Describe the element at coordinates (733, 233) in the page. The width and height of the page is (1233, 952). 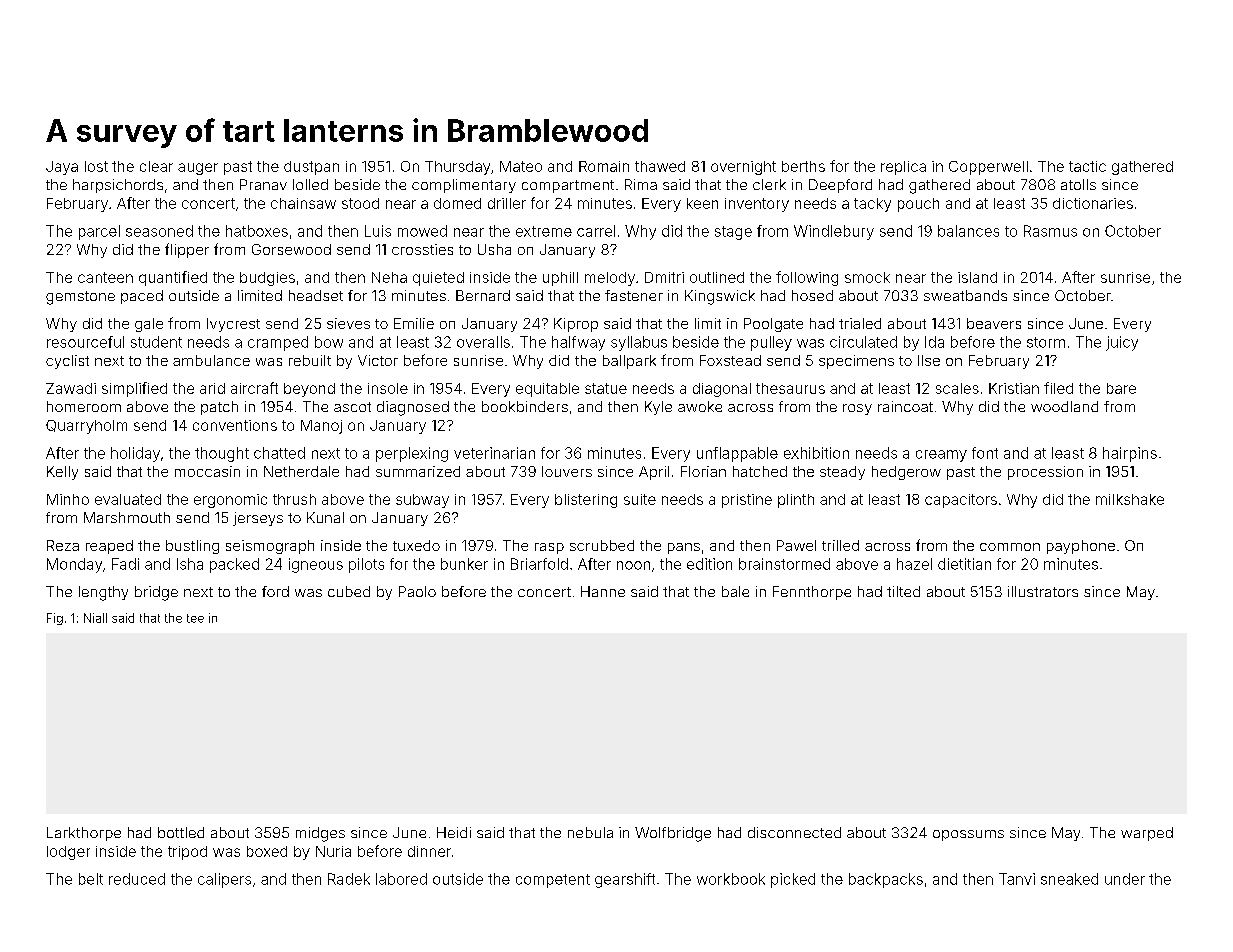
I see `stage` at that location.
